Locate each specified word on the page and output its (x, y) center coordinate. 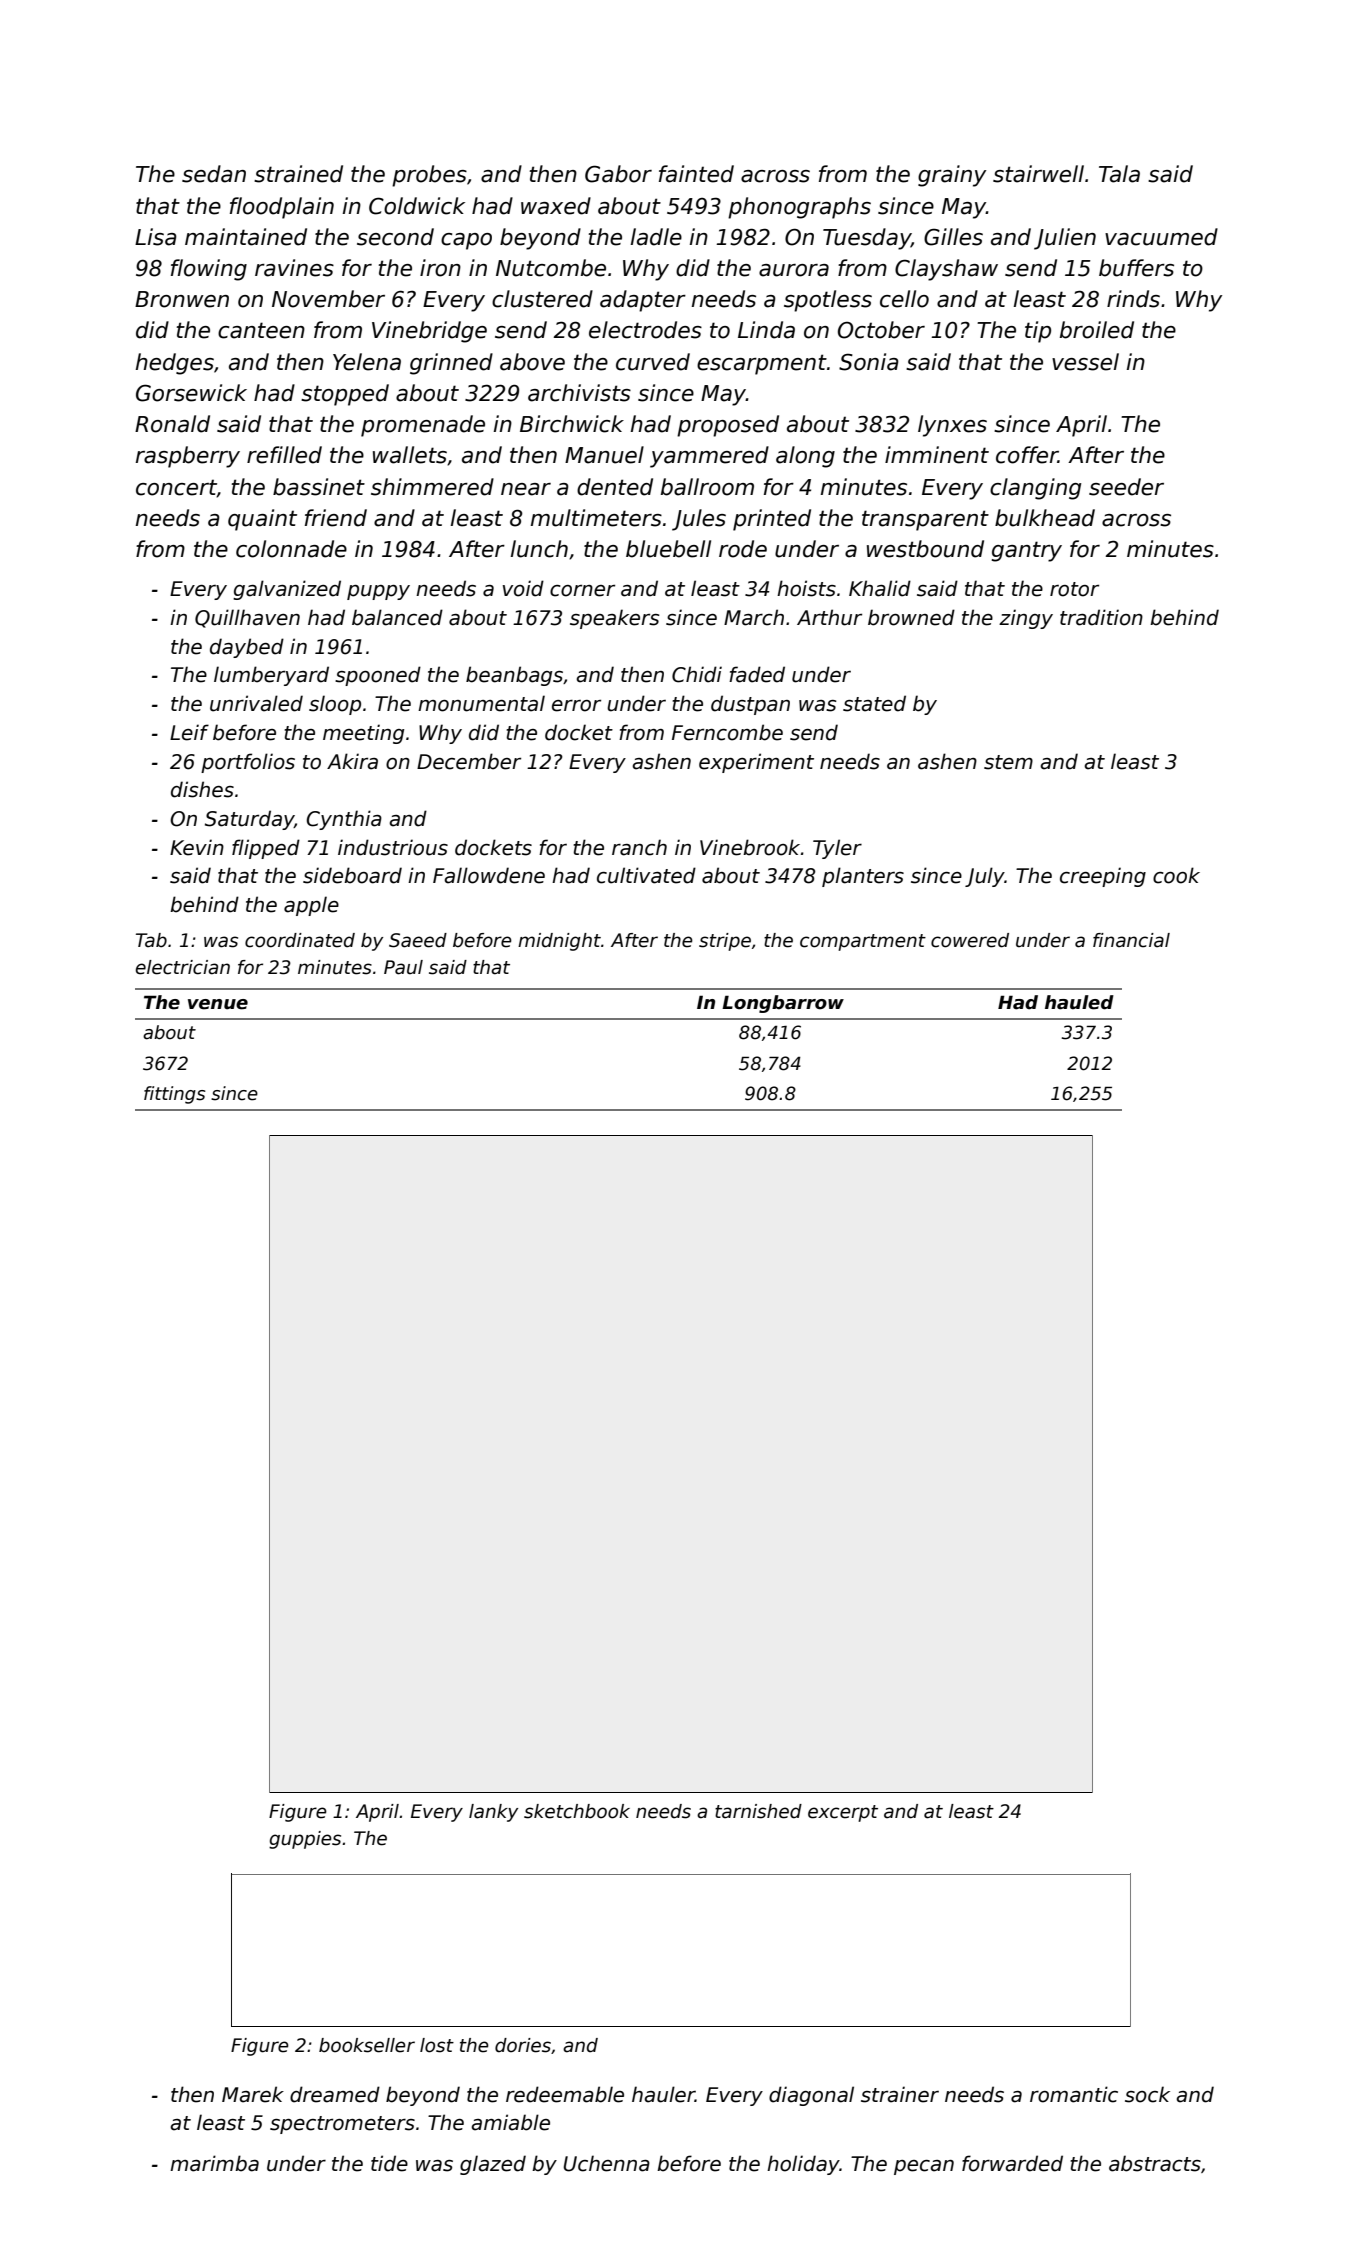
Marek (253, 2094)
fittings (175, 1095)
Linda (766, 330)
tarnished (758, 1811)
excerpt (843, 1813)
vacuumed (1161, 237)
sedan (214, 174)
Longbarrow (783, 1004)
